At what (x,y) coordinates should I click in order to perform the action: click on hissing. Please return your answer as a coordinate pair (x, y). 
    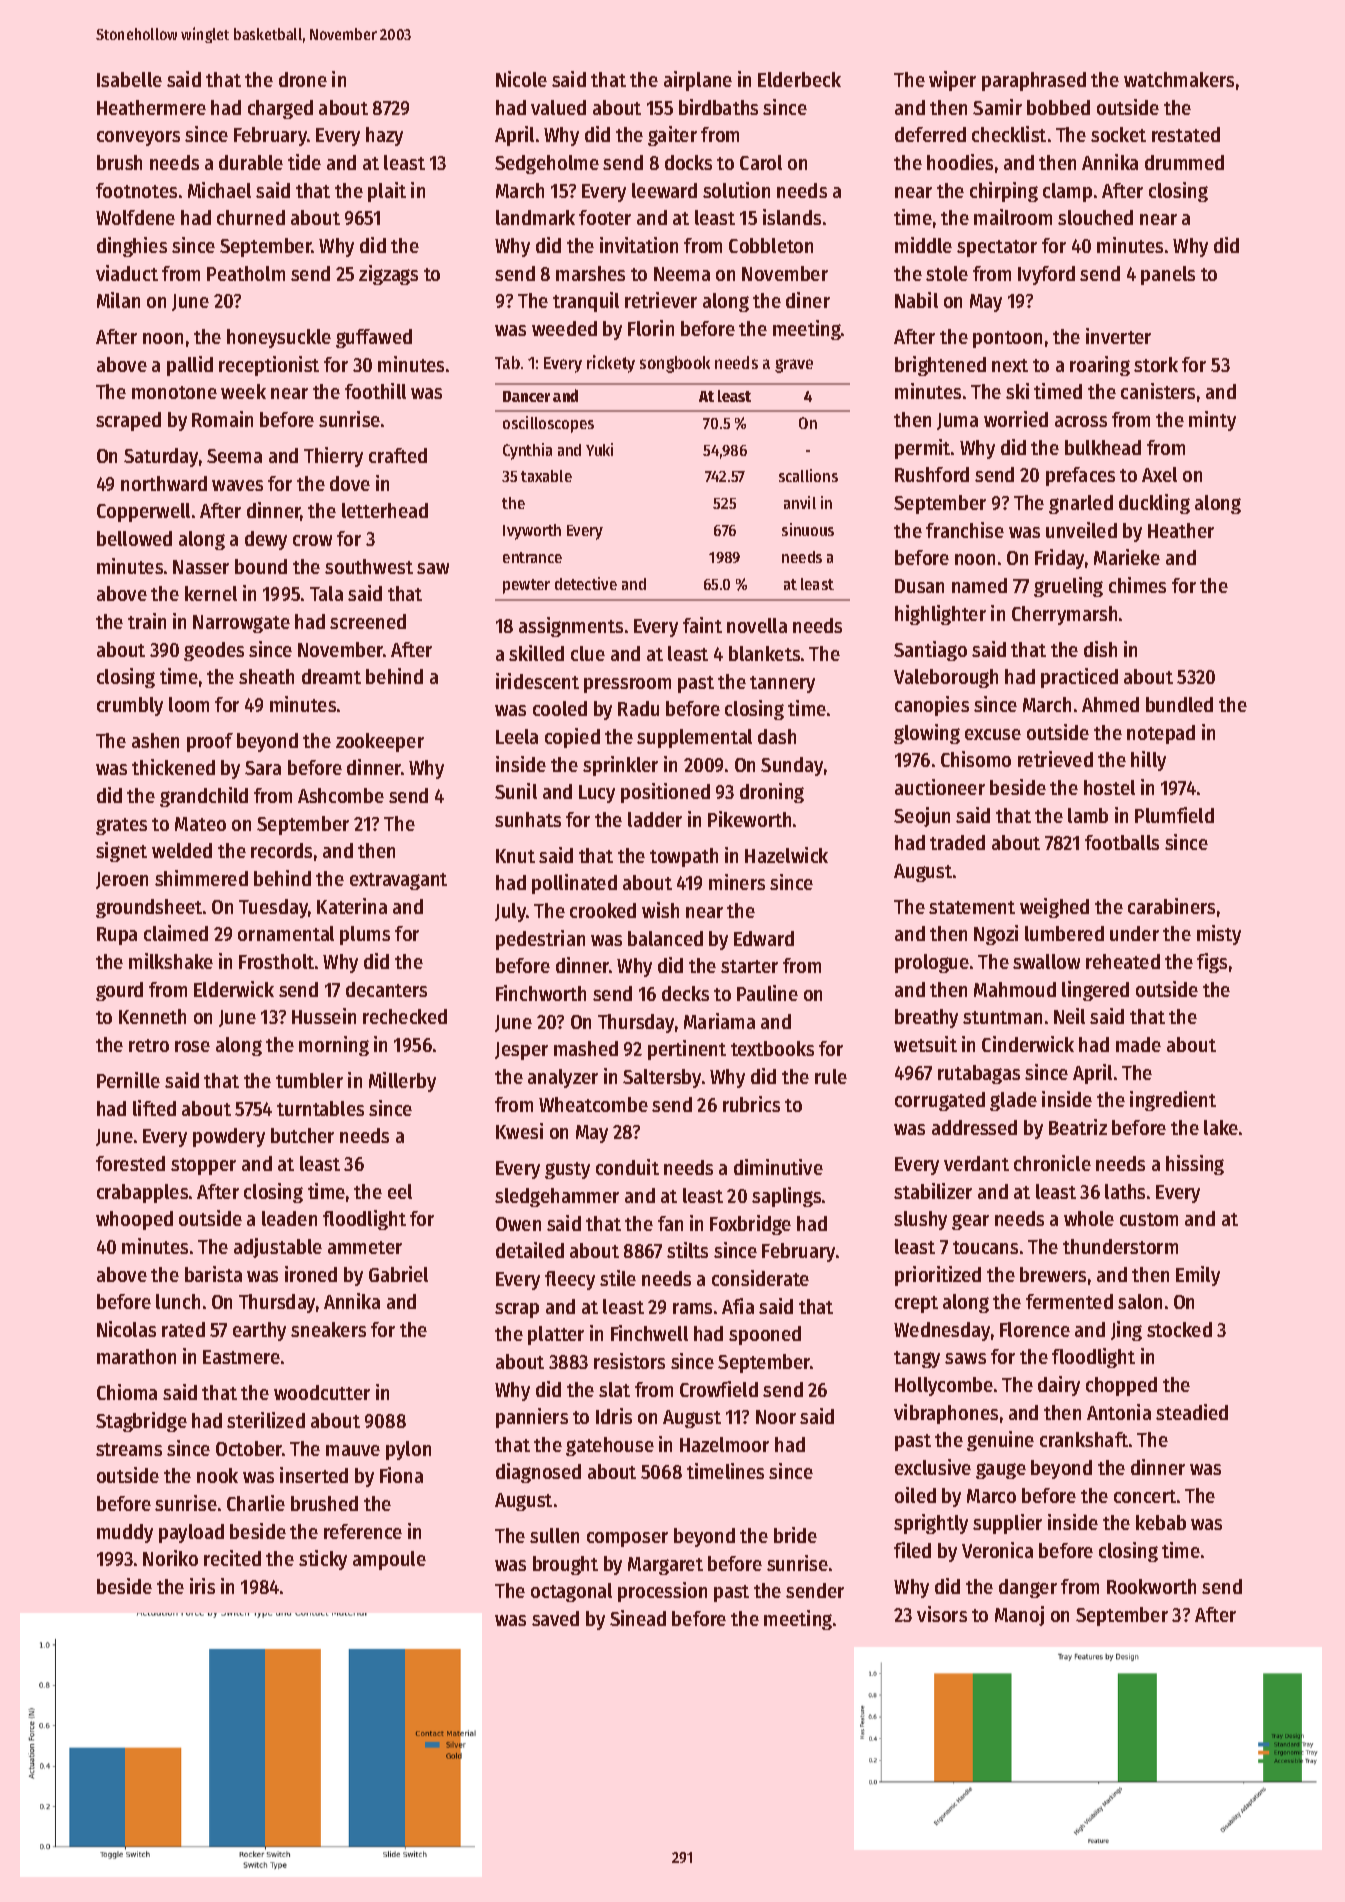
    Looking at the image, I should click on (1195, 1165).
